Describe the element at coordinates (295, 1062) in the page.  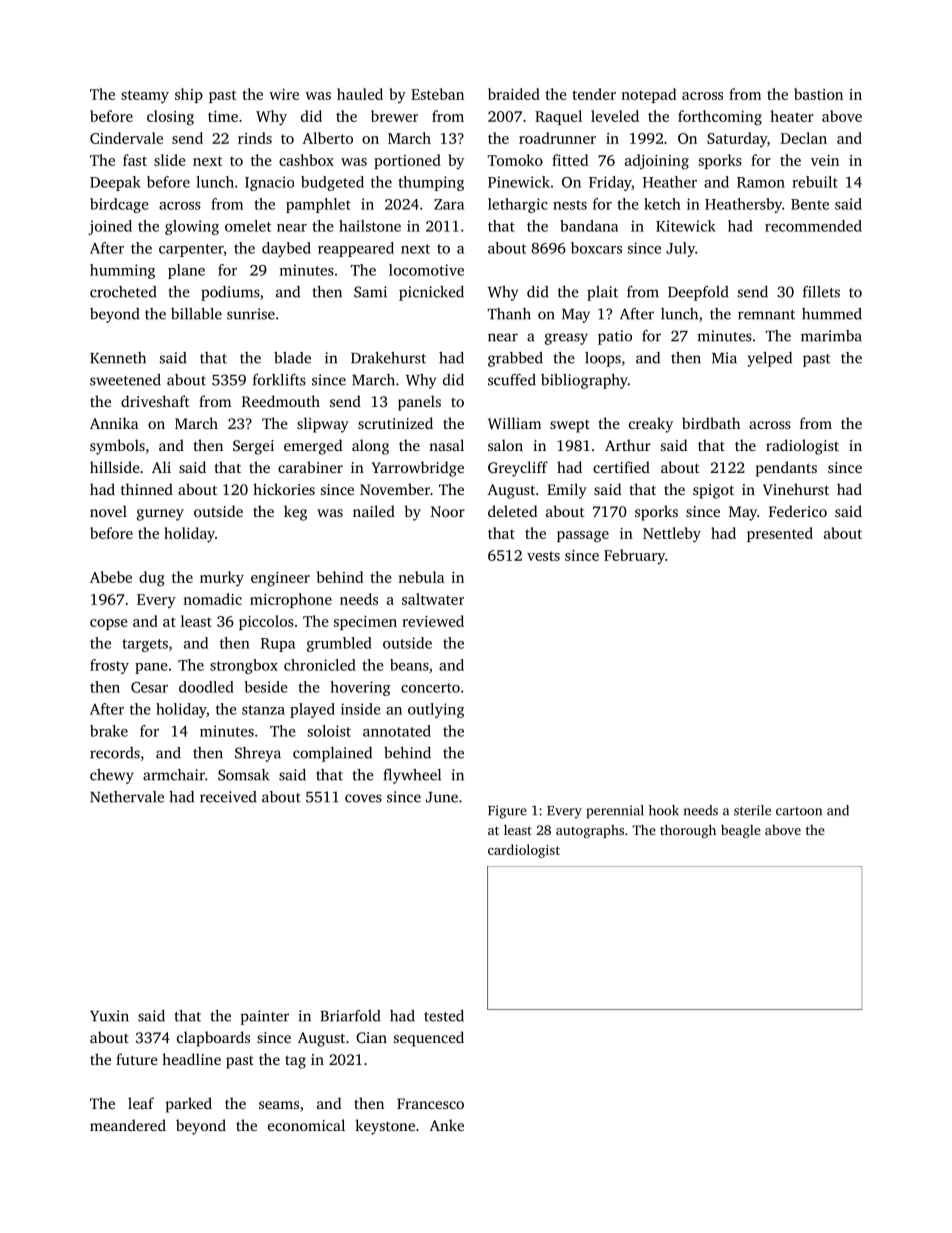
I see `tag` at that location.
